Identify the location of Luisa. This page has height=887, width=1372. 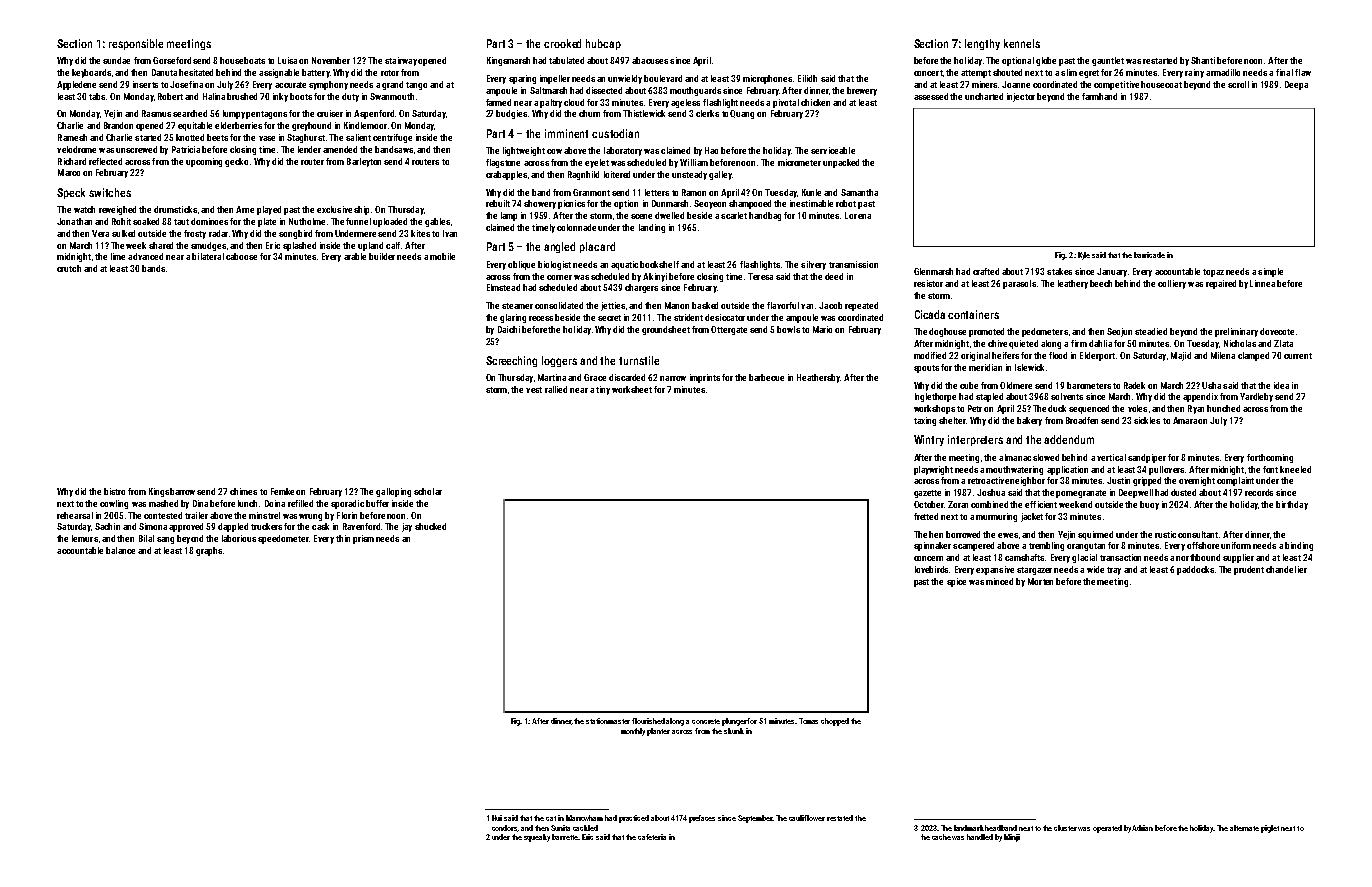
(287, 60).
